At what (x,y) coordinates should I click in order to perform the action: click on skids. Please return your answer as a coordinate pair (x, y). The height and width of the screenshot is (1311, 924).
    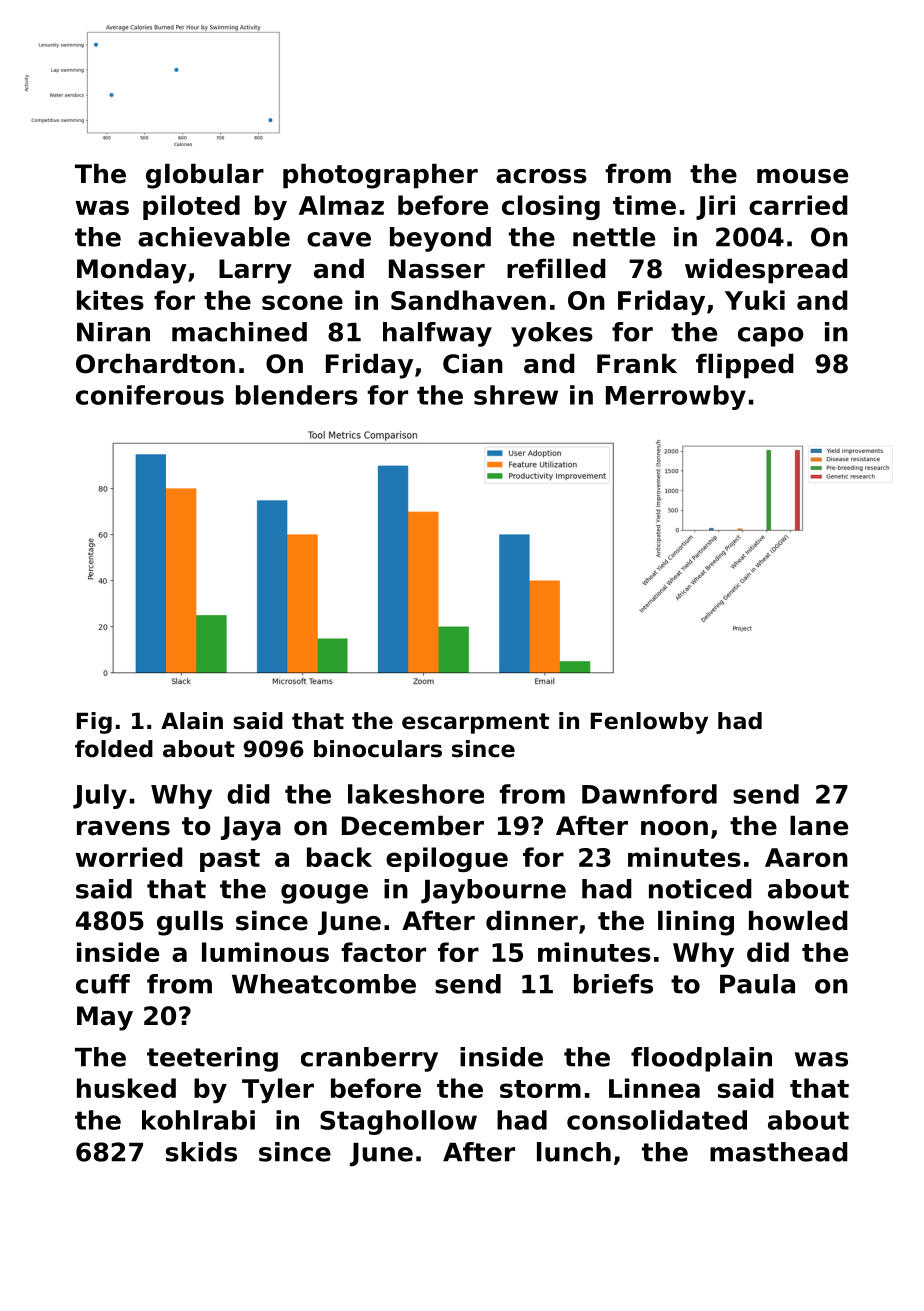
    Looking at the image, I should click on (201, 1152).
